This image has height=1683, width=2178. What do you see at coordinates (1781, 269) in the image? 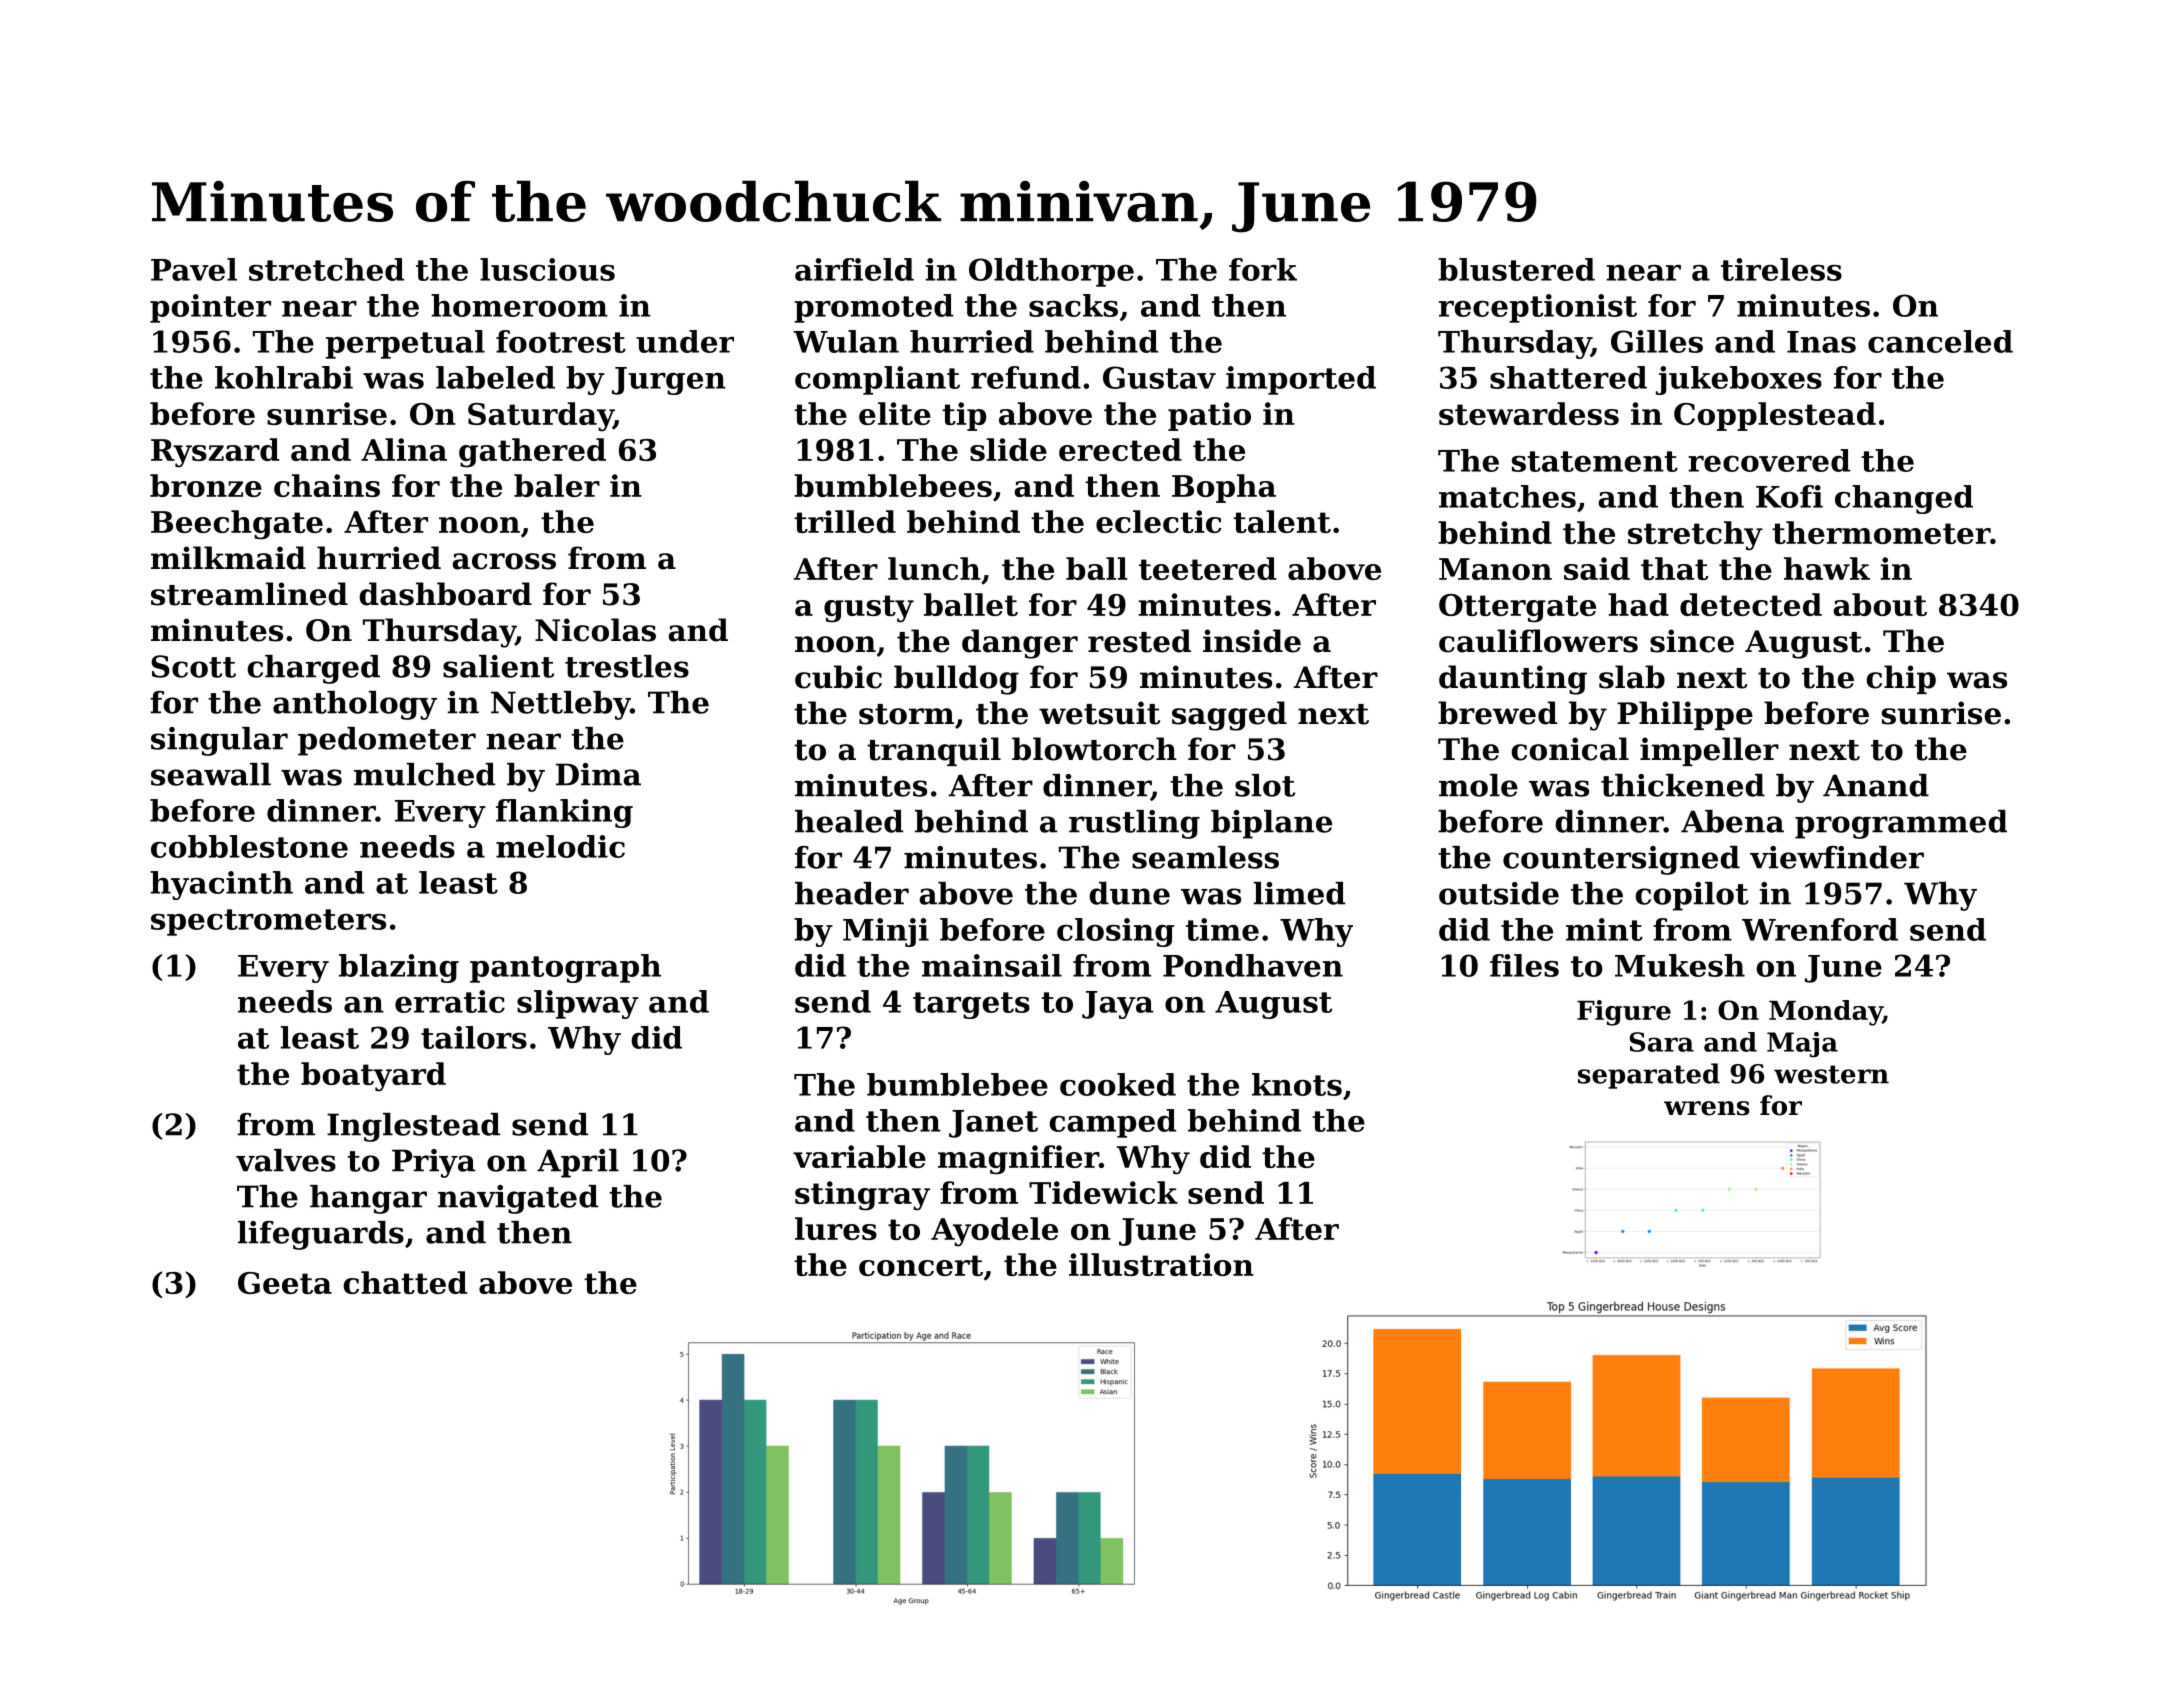
I see `tireless` at bounding box center [1781, 269].
